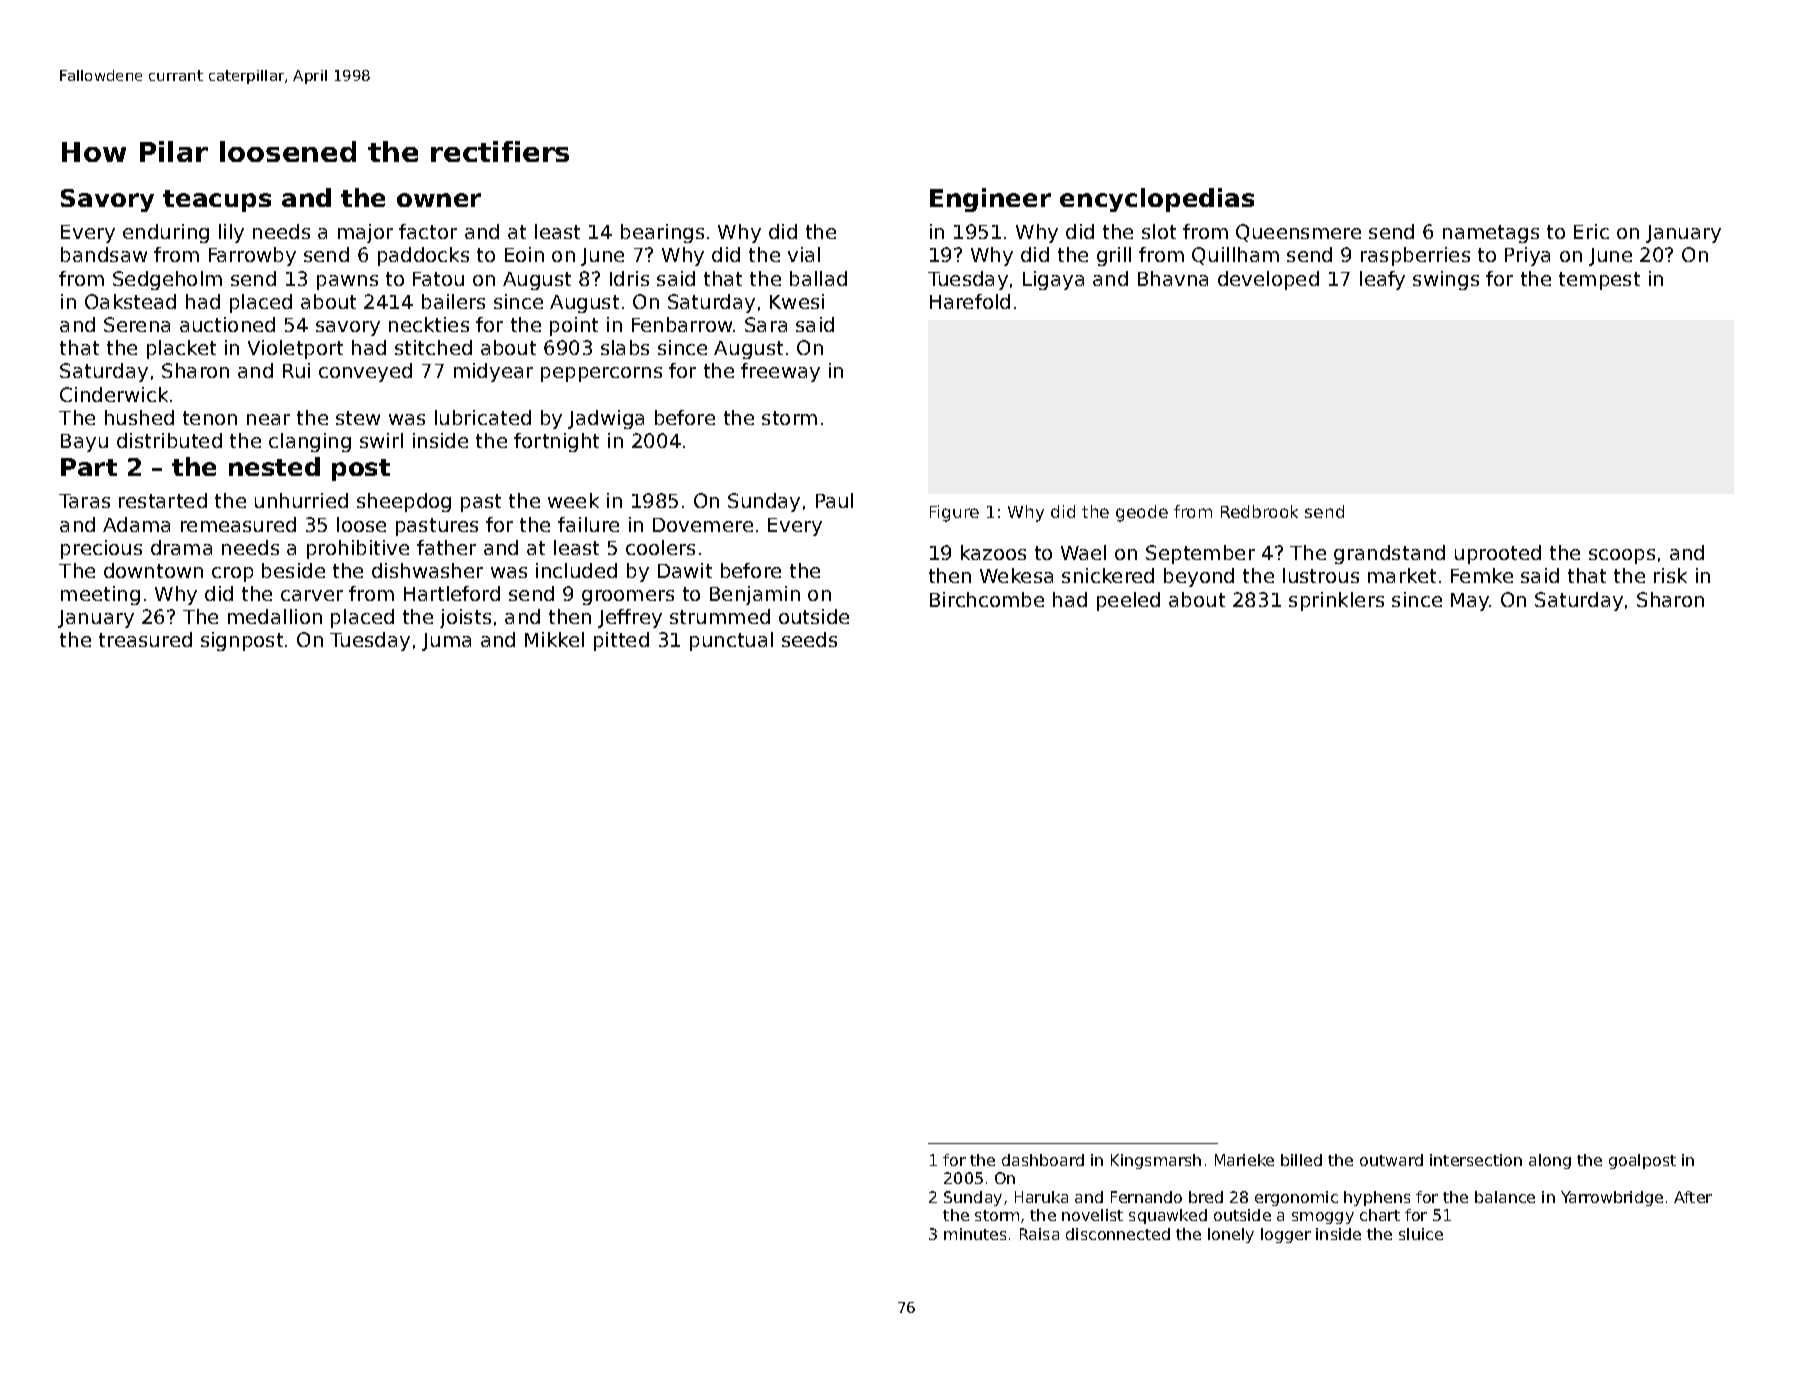 The height and width of the document is (1386, 1794). I want to click on dashboard, so click(1043, 1160).
